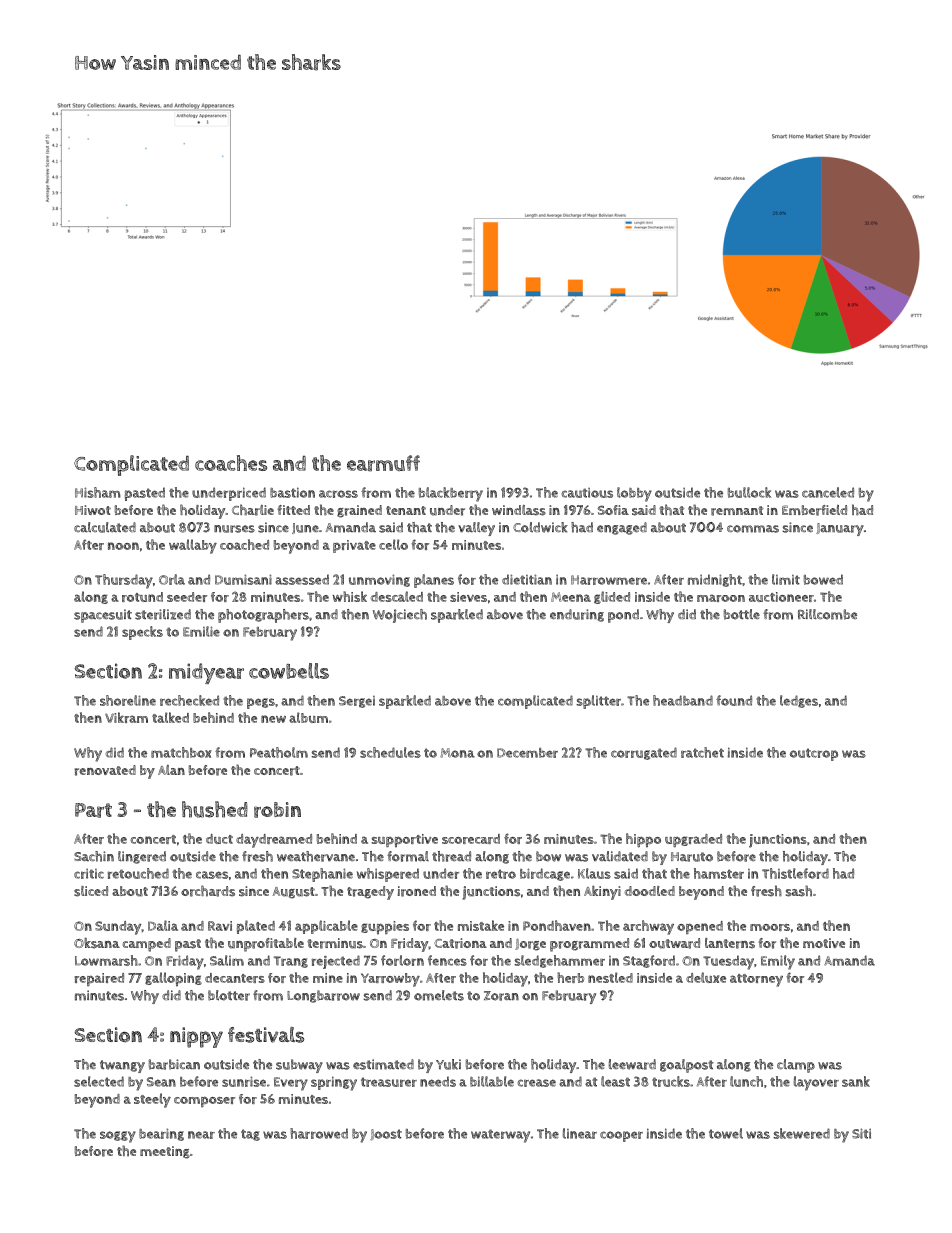 This screenshot has width=952, height=1233. Describe the element at coordinates (577, 615) in the screenshot. I see `enduring` at that location.
